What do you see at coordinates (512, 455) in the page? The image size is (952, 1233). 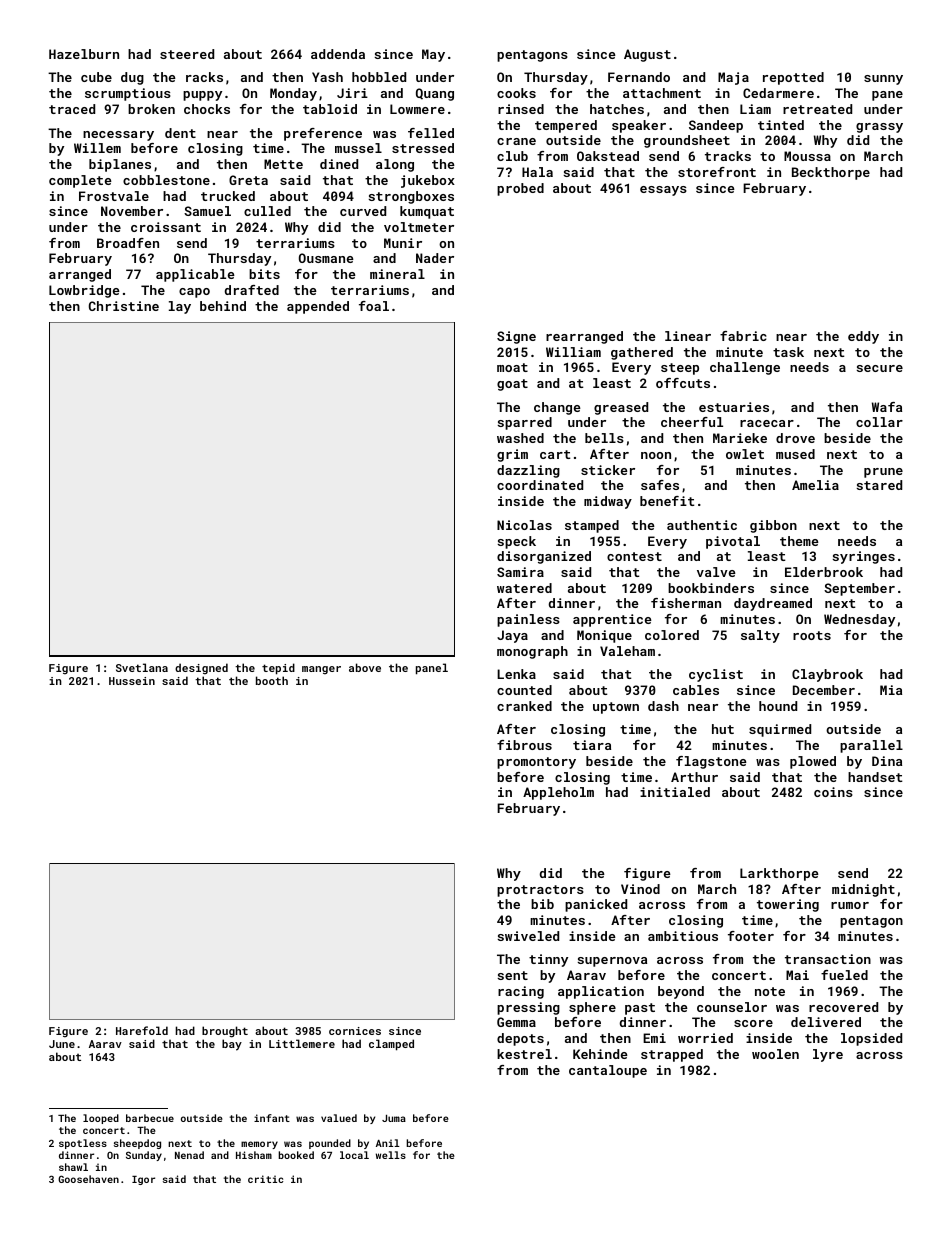 I see `grim` at bounding box center [512, 455].
